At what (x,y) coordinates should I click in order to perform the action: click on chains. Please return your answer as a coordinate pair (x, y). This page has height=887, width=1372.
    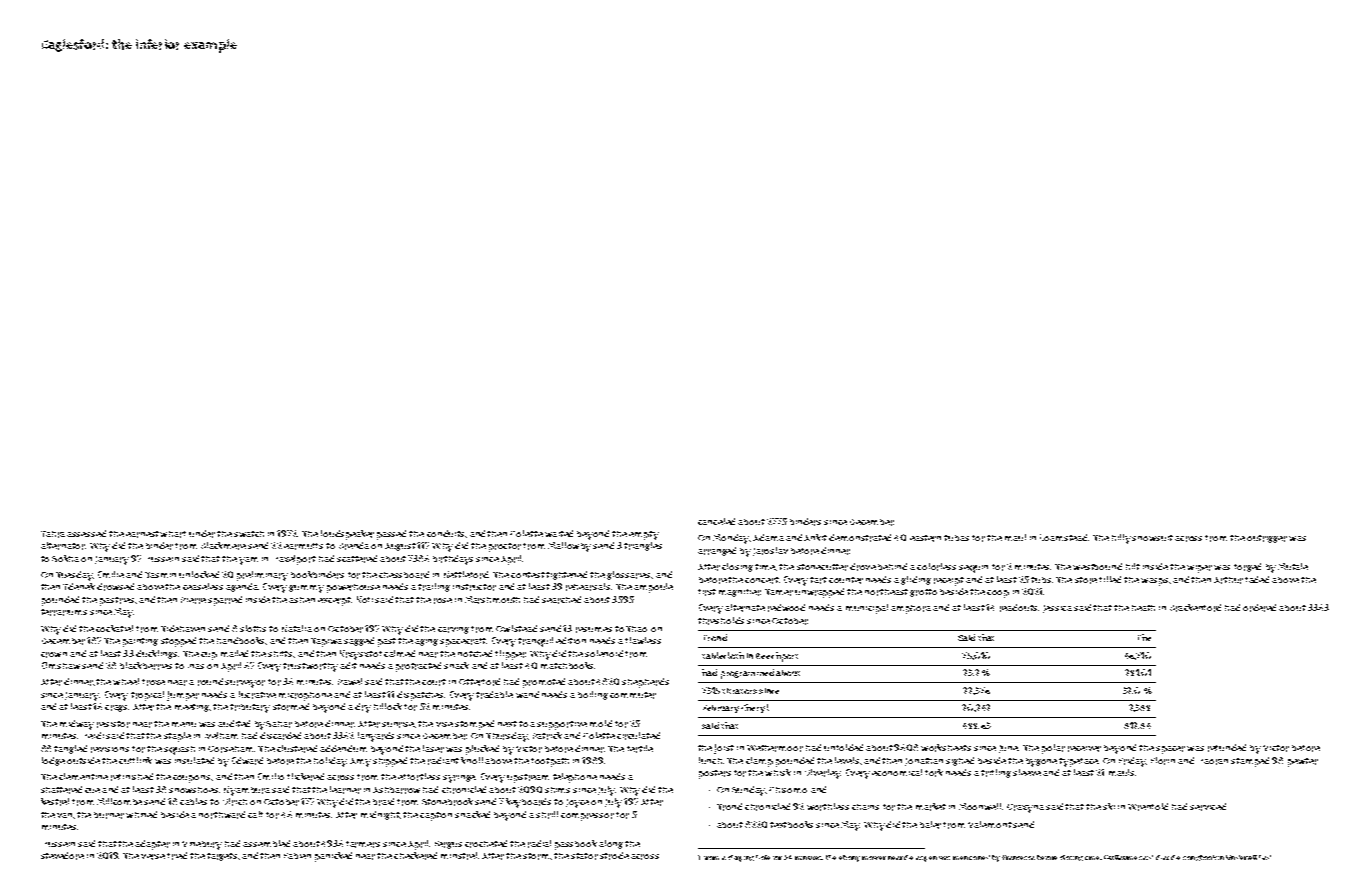
    Looking at the image, I should click on (865, 807).
